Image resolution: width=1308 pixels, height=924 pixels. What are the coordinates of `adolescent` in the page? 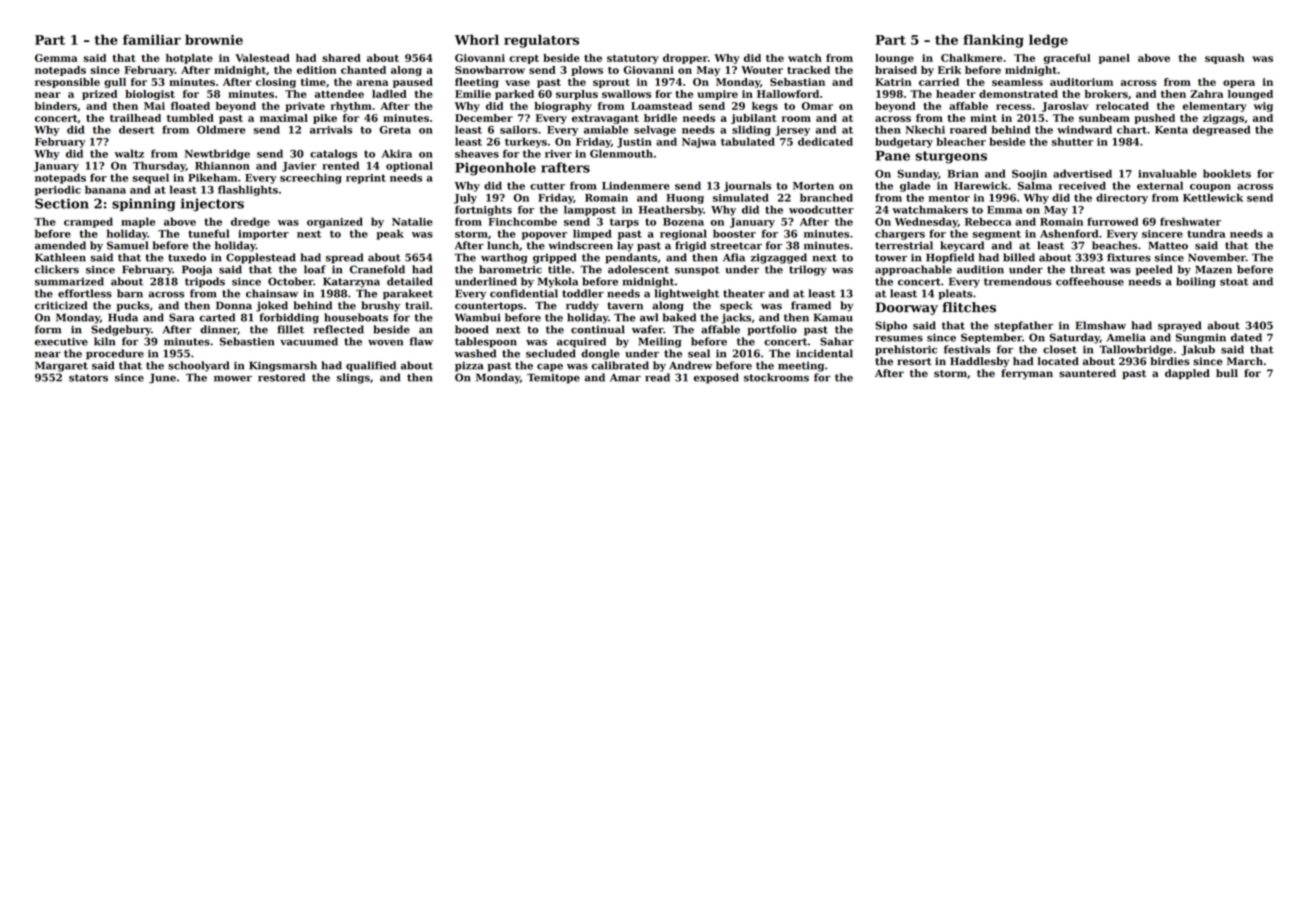 It's located at (638, 269).
